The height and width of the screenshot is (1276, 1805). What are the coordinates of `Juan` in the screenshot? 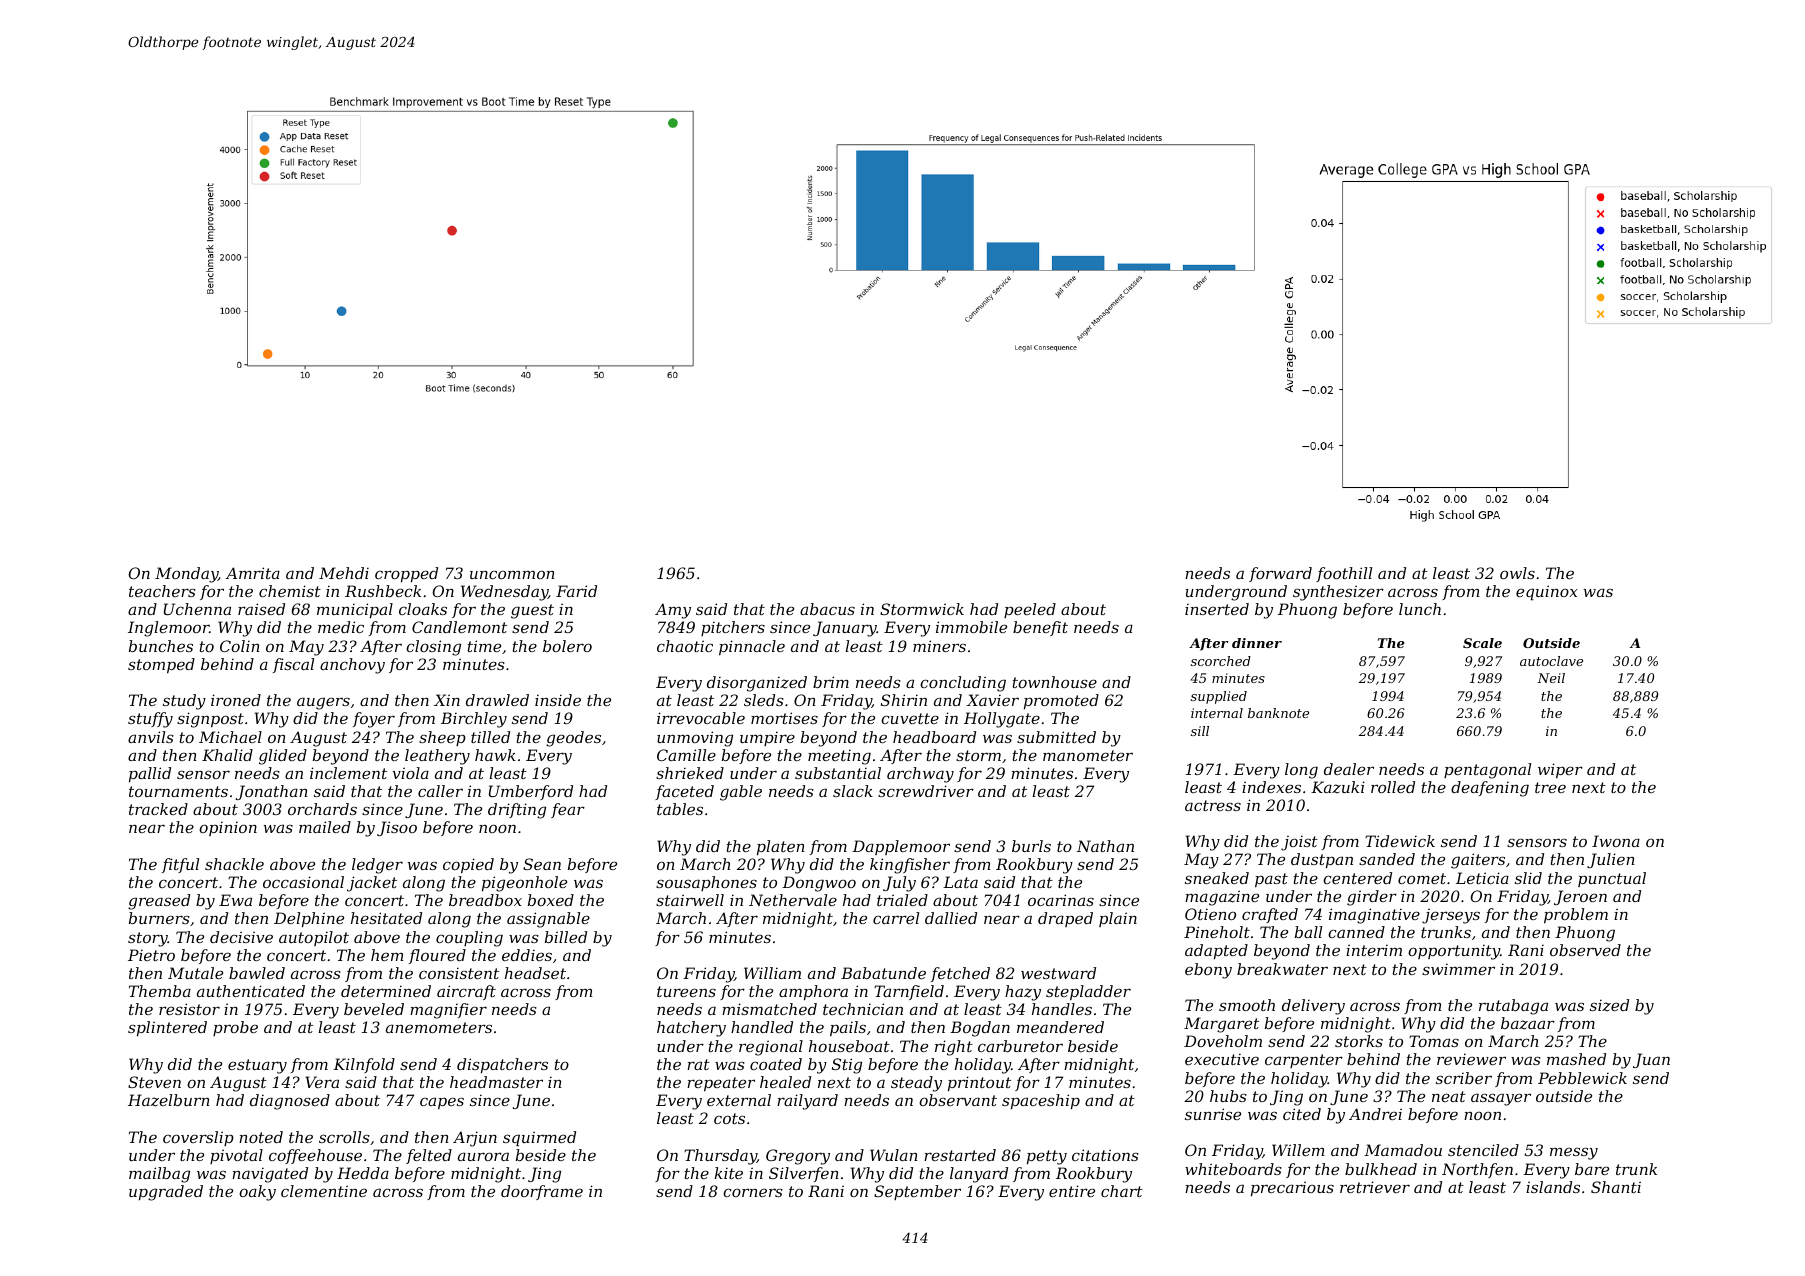 It's located at (1651, 1060).
